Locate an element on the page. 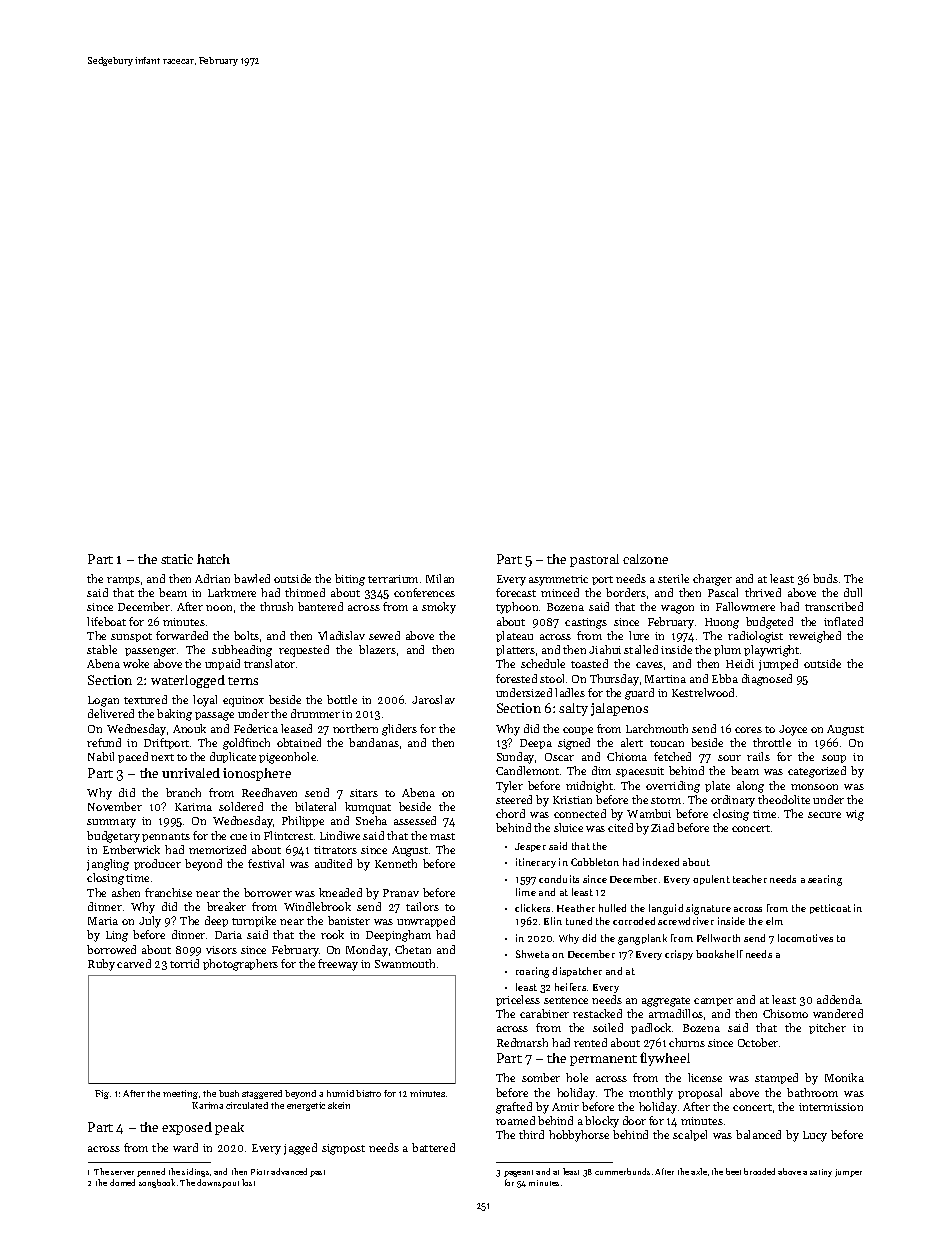  coupe is located at coordinates (578, 731).
